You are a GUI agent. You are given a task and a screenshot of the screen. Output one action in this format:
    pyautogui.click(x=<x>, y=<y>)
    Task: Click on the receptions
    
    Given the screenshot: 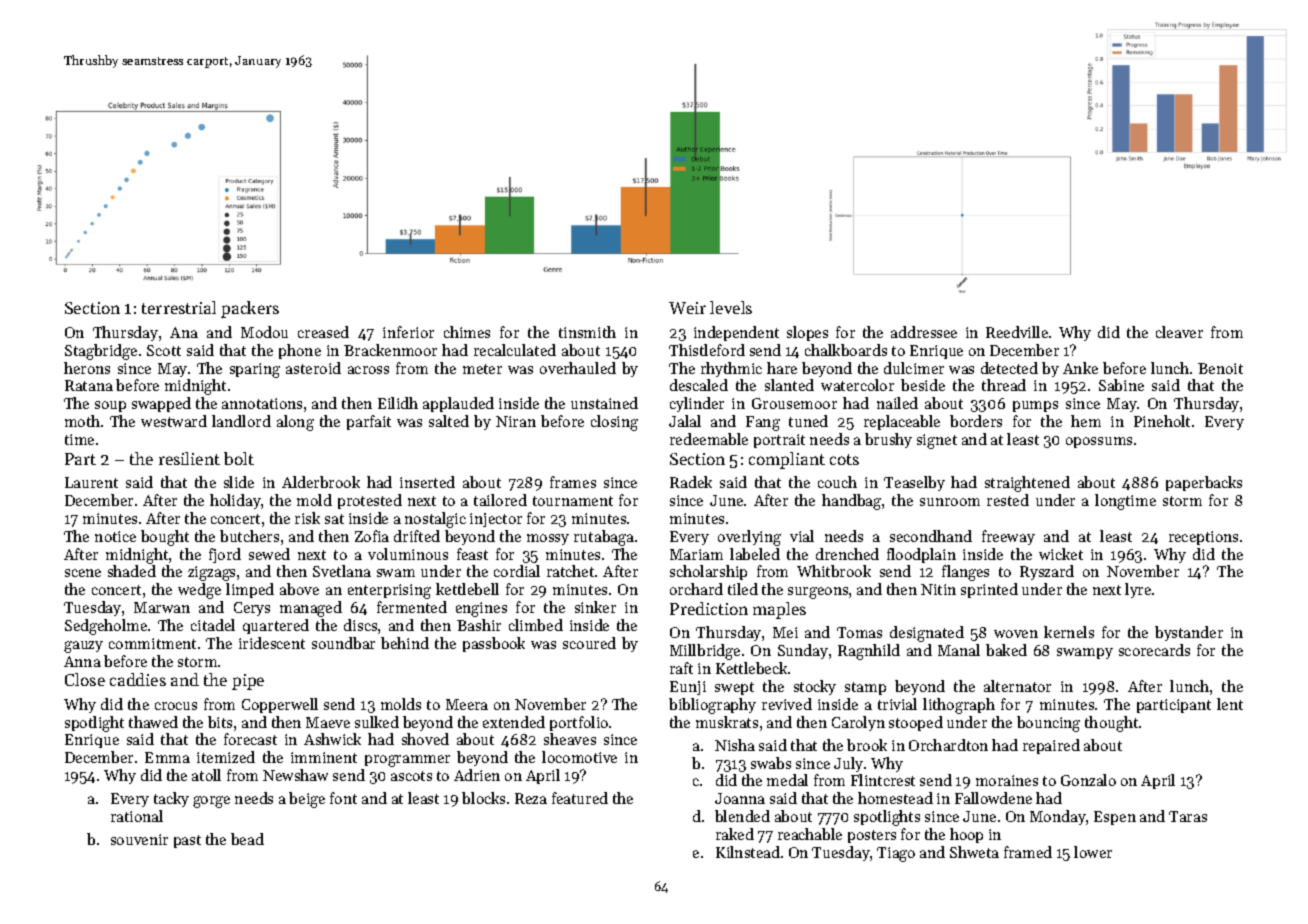 What is the action you would take?
    pyautogui.click(x=1203, y=538)
